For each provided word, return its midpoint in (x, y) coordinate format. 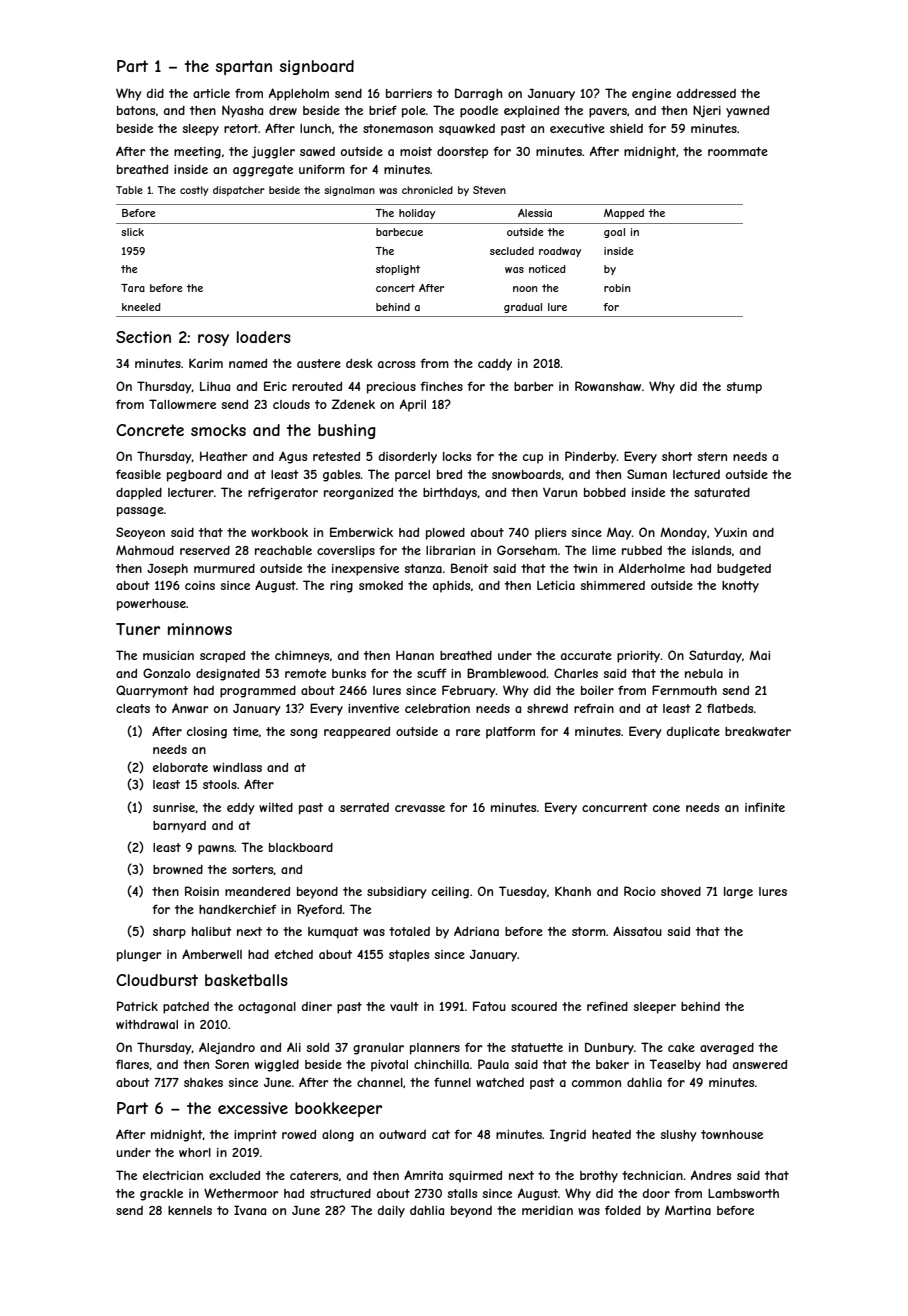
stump (744, 388)
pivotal (389, 1066)
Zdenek (353, 404)
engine (651, 95)
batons (136, 110)
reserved (205, 550)
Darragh (479, 94)
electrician (173, 1175)
